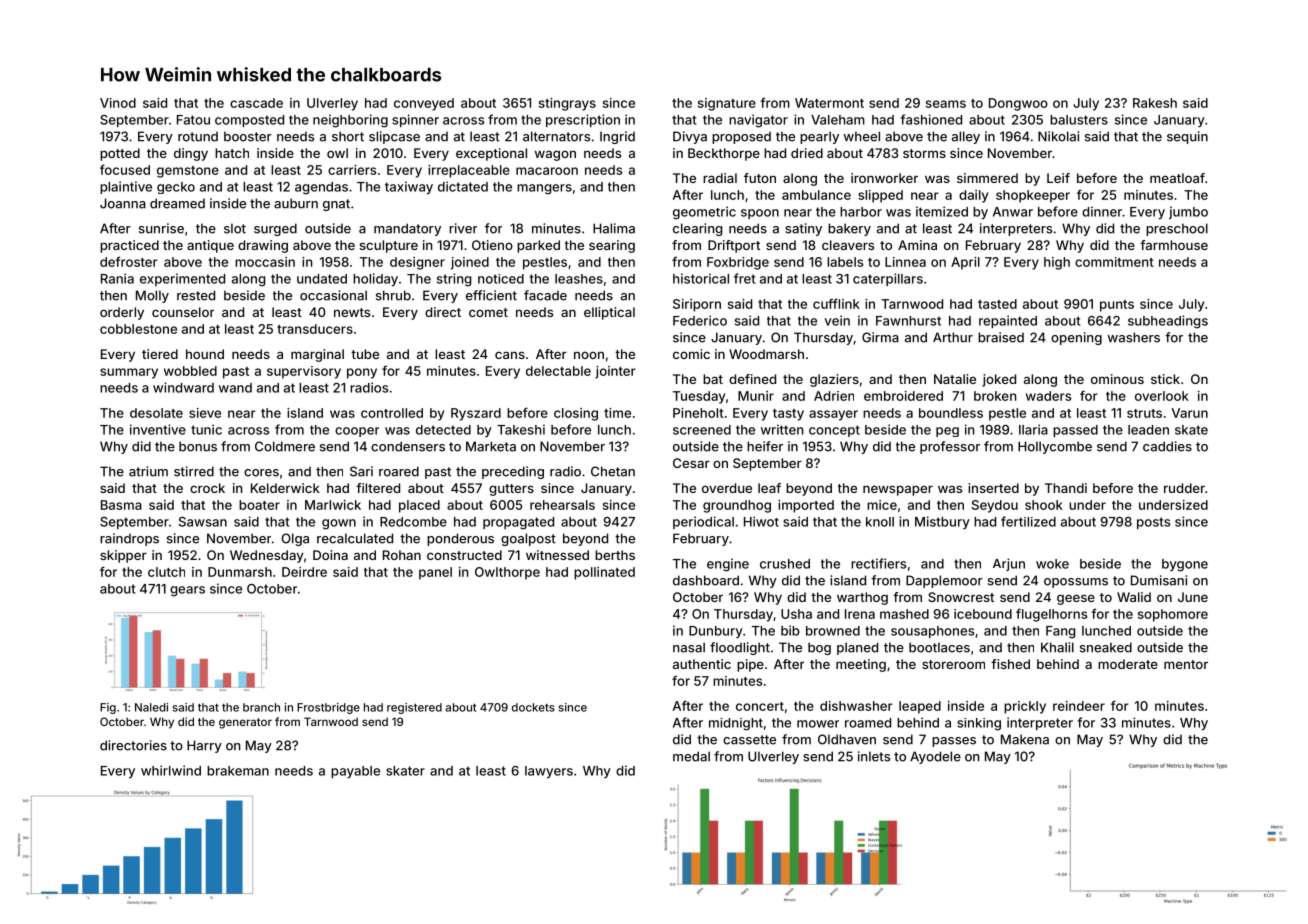 This page has height=924, width=1308. I want to click on inventive, so click(158, 429).
